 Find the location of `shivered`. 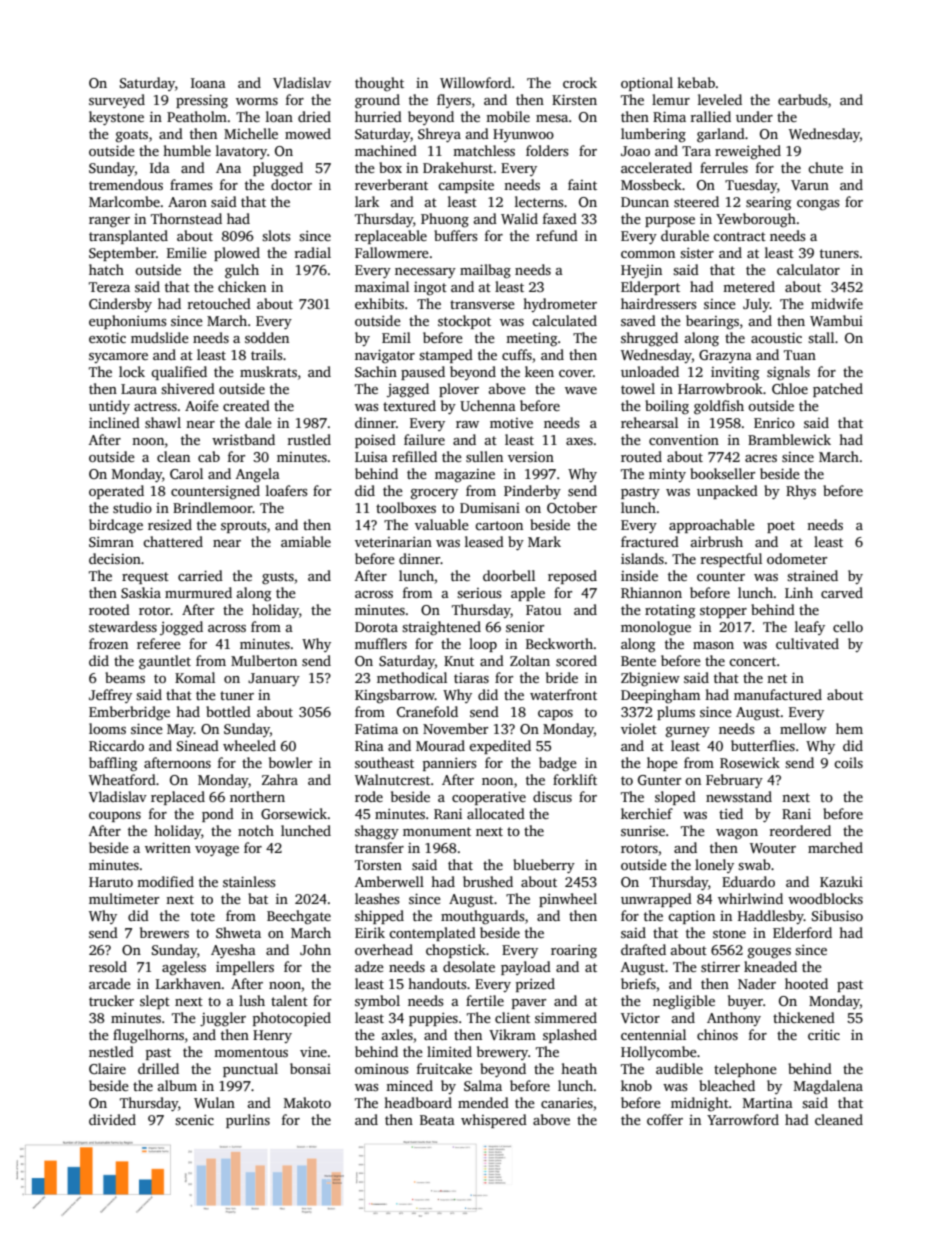

shivered is located at coordinates (188, 388).
